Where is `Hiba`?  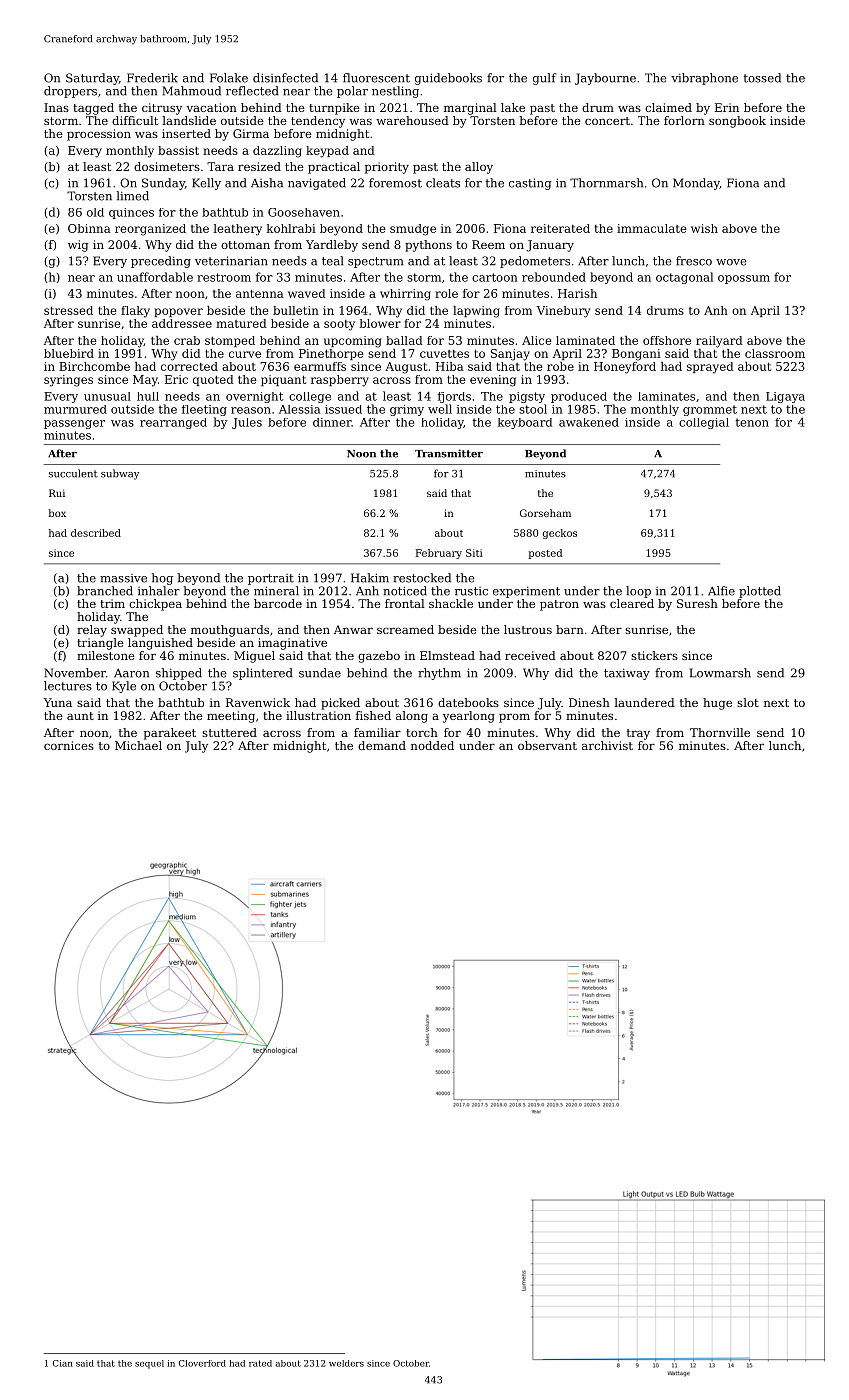 Hiba is located at coordinates (450, 366).
